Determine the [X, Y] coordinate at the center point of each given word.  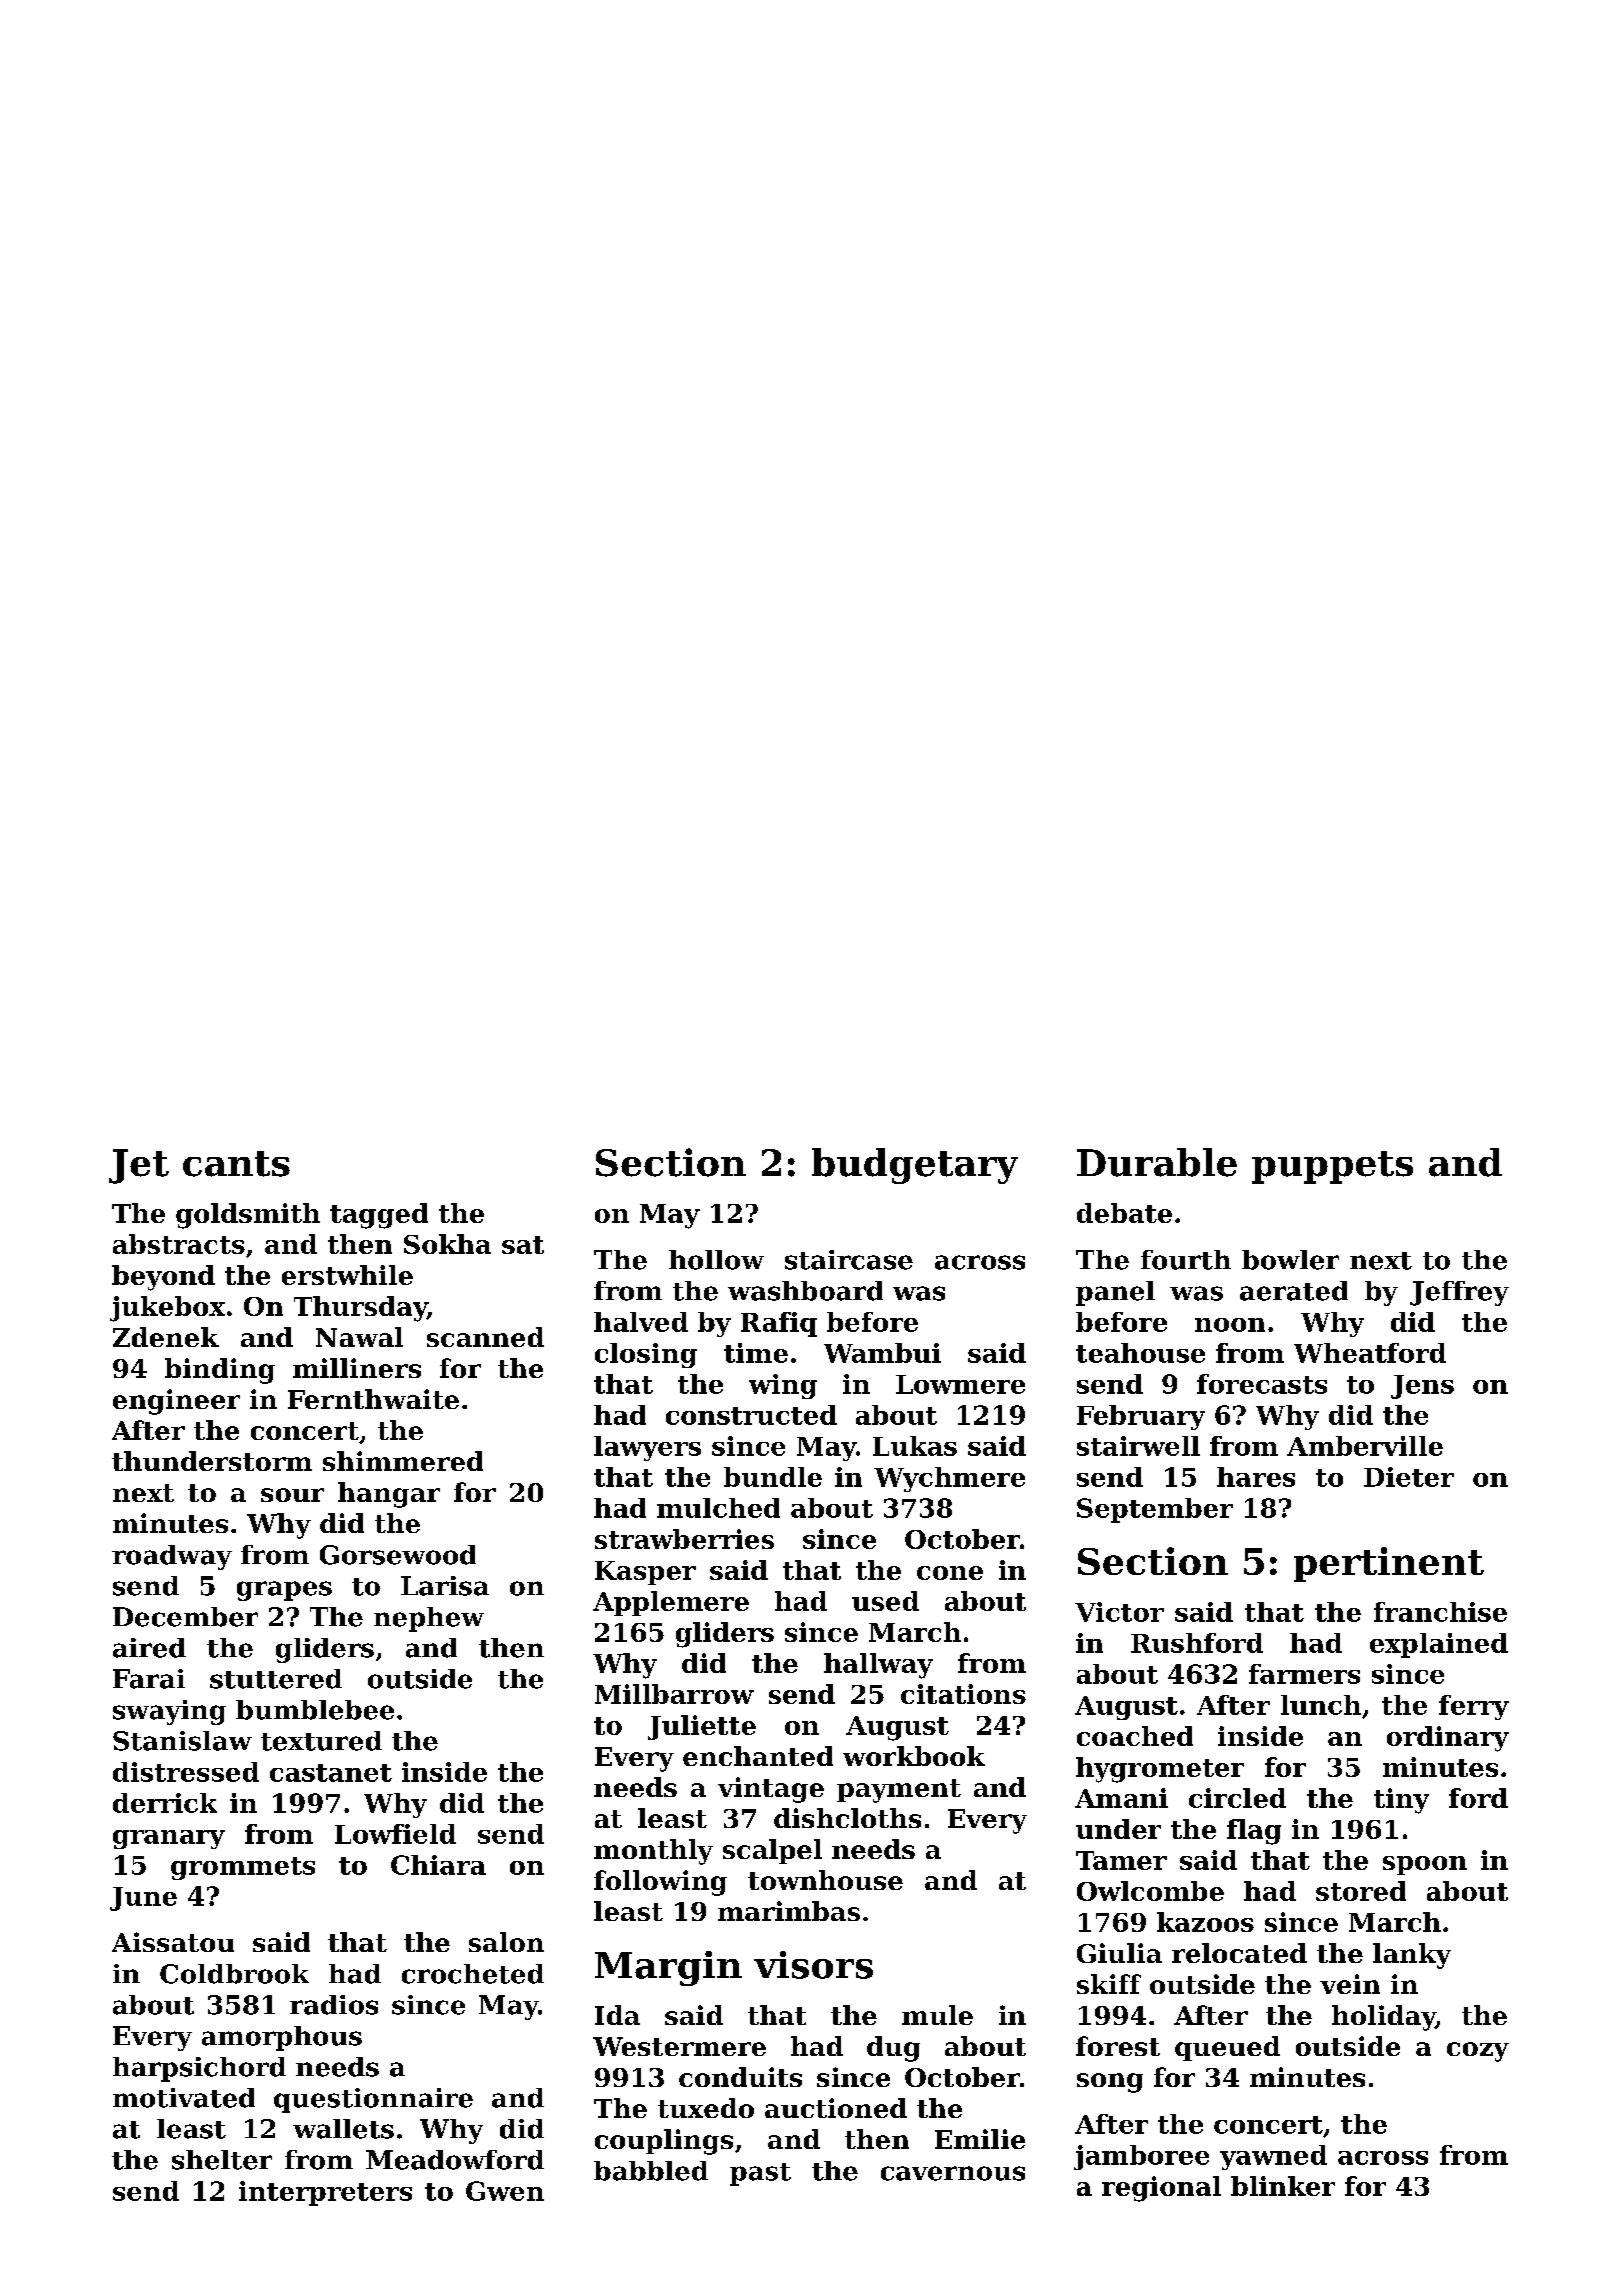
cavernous [953, 2173]
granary [169, 1839]
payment [899, 1791]
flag [1254, 1832]
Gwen [505, 2191]
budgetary [915, 1166]
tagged [379, 1216]
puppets [1332, 1167]
